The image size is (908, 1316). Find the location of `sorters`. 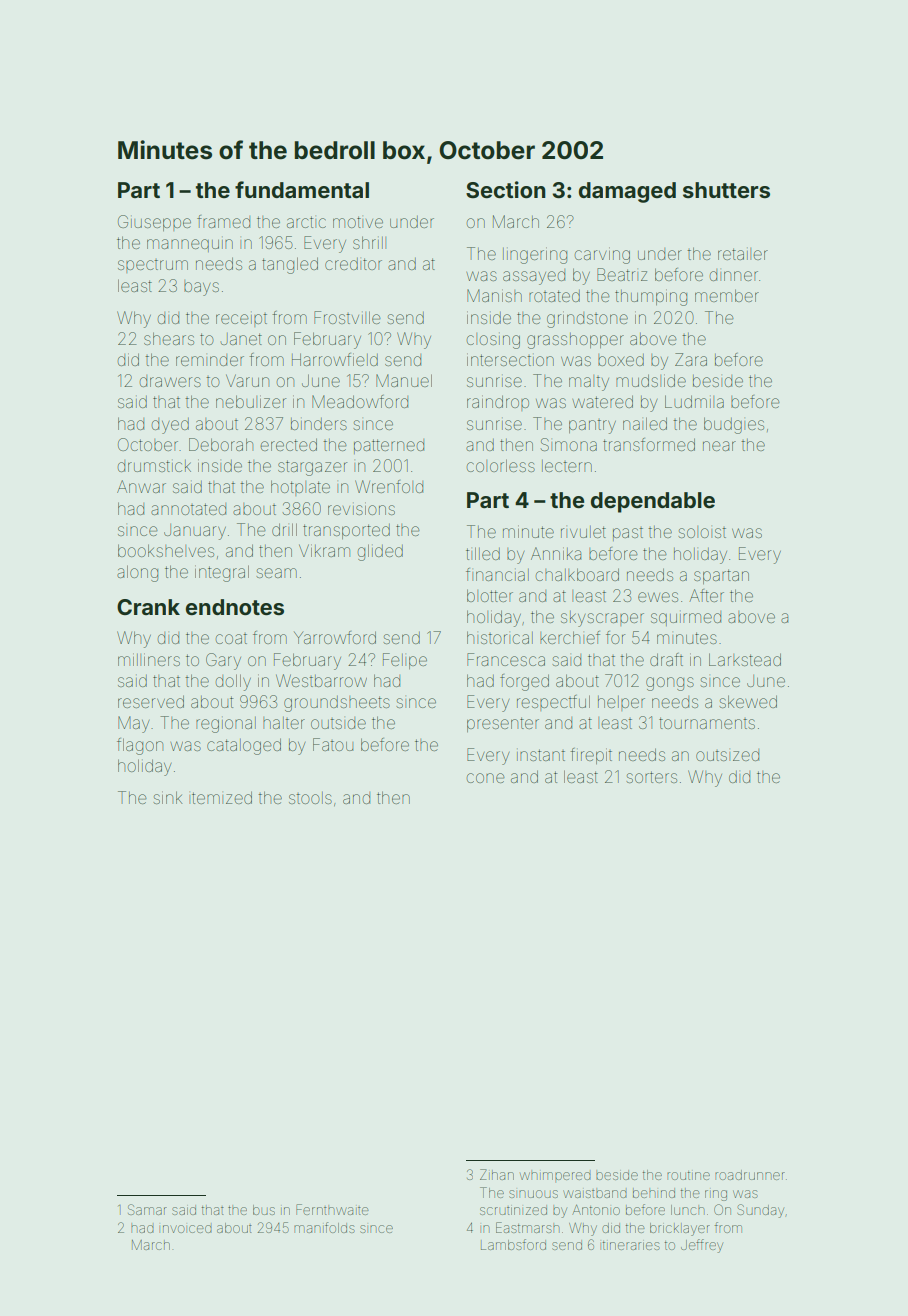

sorters is located at coordinates (651, 777).
